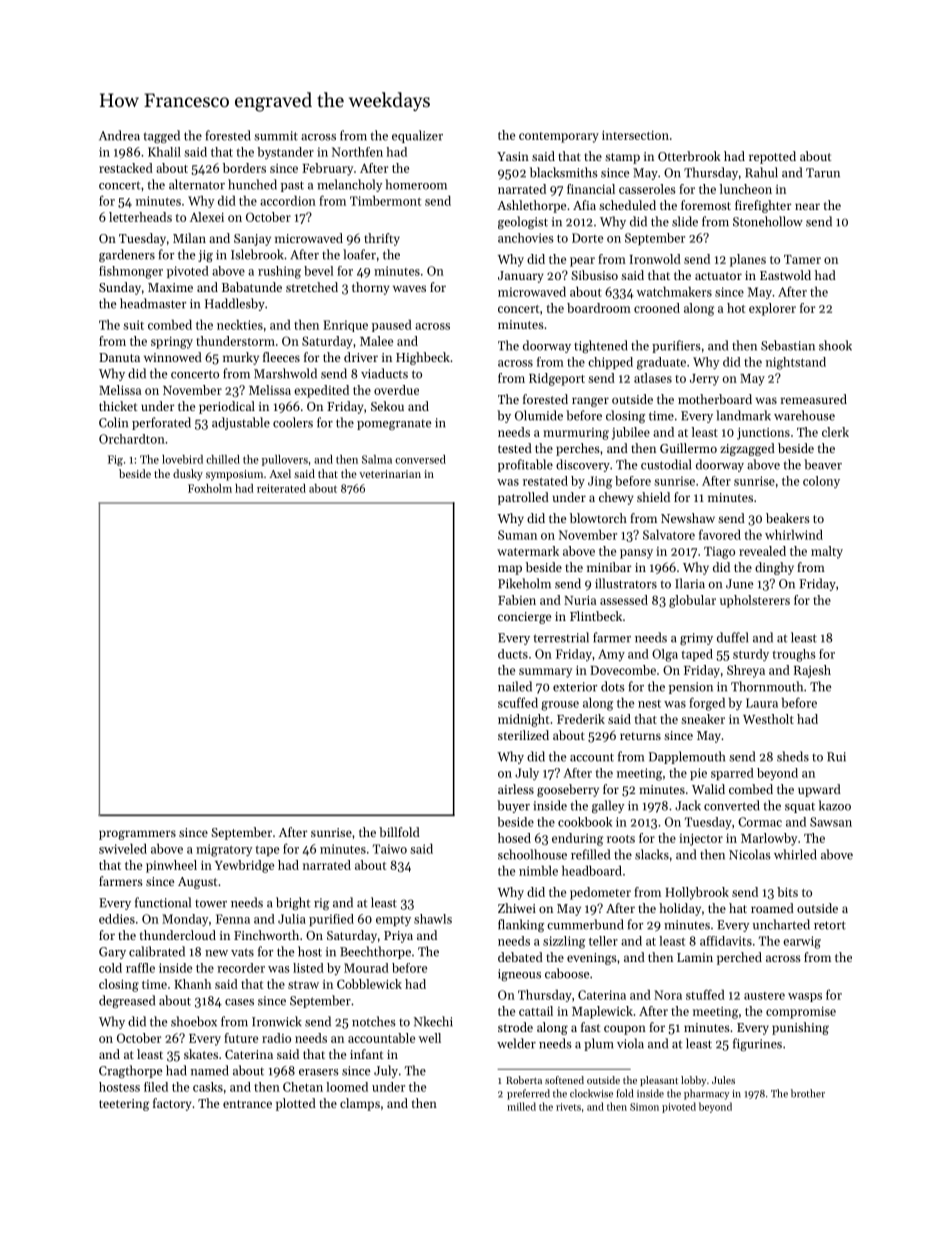 The image size is (952, 1233). I want to click on migratory, so click(224, 850).
